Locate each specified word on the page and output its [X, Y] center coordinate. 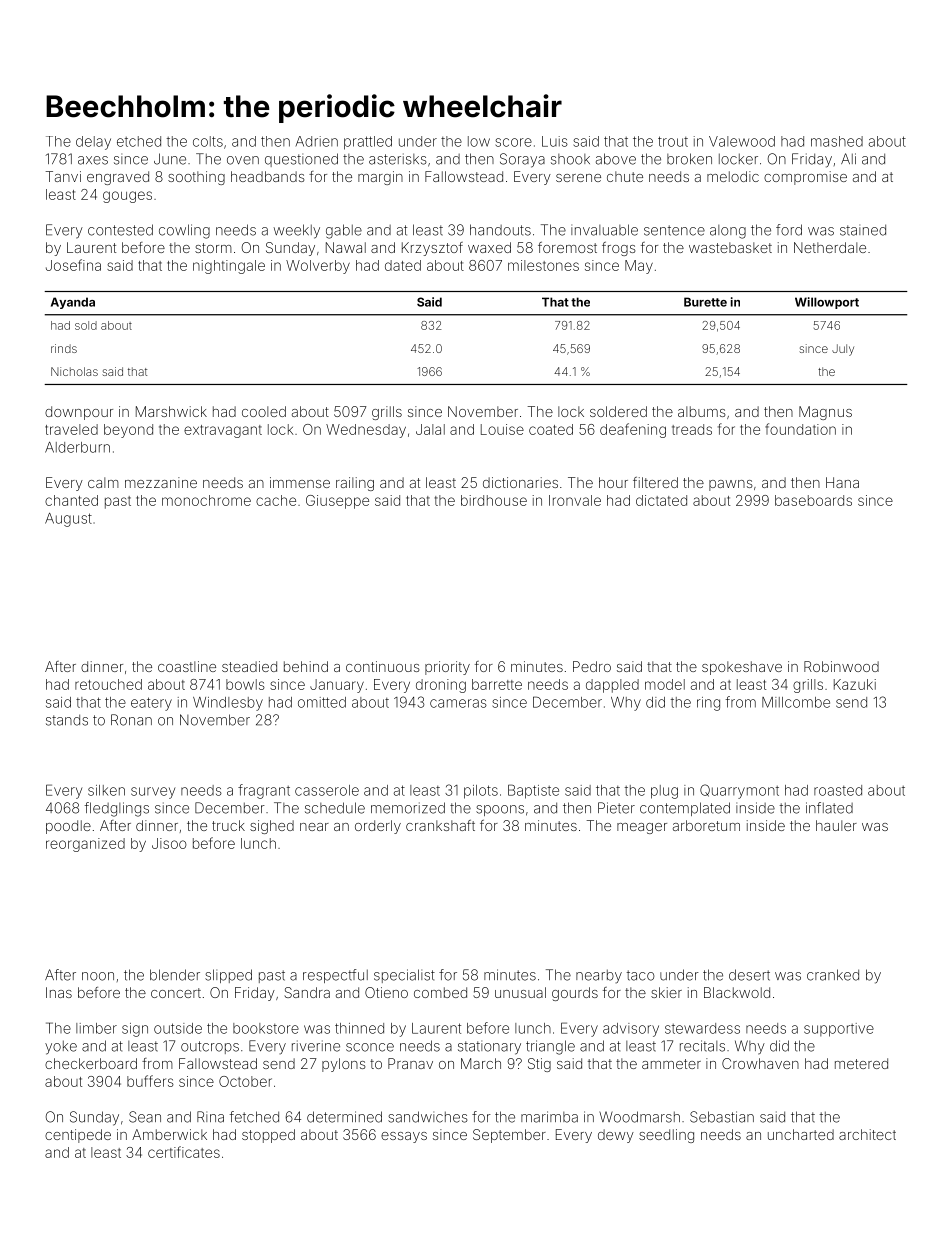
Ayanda [73, 303]
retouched [108, 684]
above [616, 159]
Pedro [592, 666]
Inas [59, 992]
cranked [833, 975]
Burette [705, 302]
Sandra [307, 992]
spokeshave [742, 668]
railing [355, 484]
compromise [805, 178]
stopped [268, 1136]
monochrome [206, 500]
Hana [842, 482]
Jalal [430, 429]
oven [243, 160]
